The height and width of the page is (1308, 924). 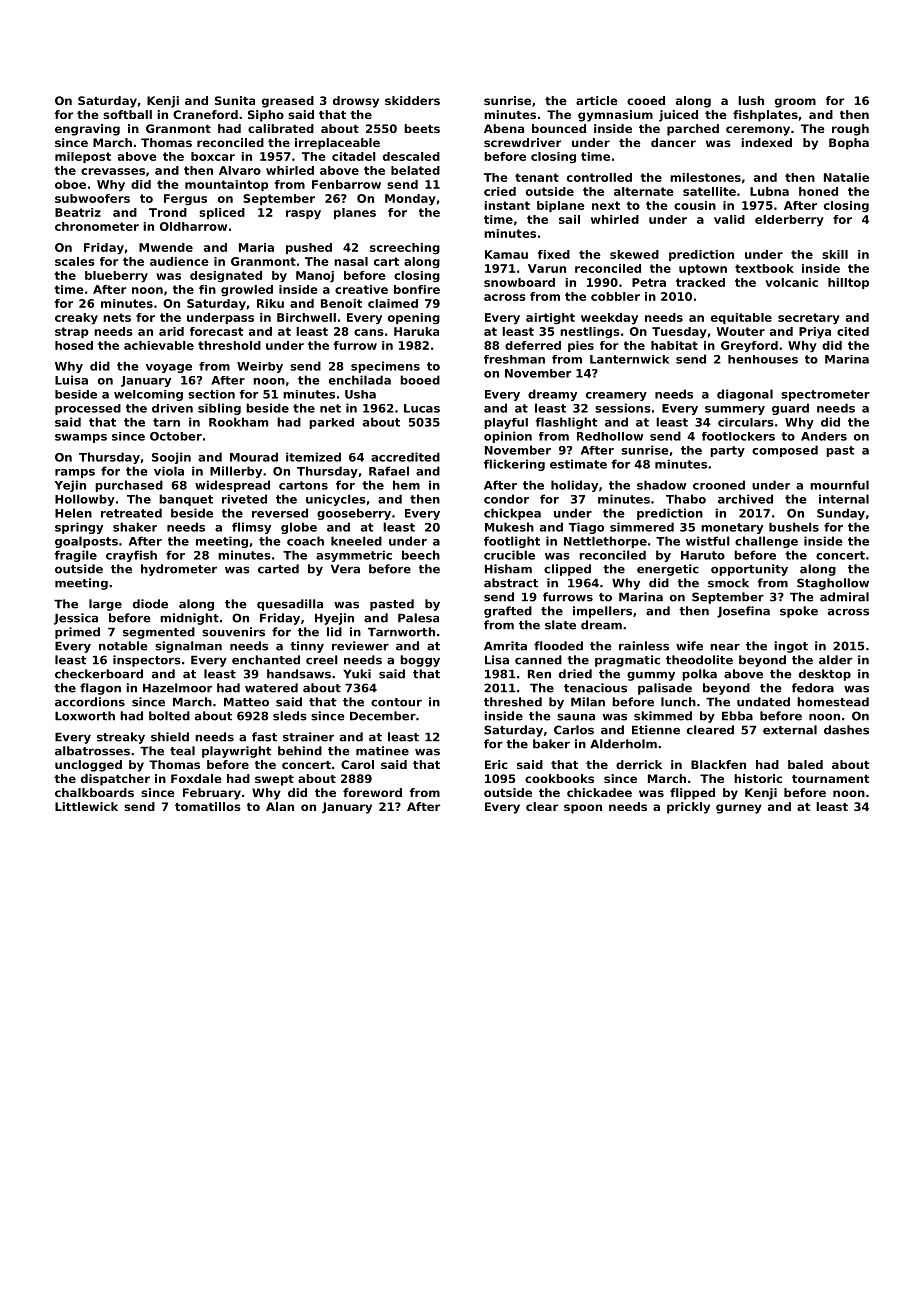 I want to click on spoke, so click(x=799, y=612).
